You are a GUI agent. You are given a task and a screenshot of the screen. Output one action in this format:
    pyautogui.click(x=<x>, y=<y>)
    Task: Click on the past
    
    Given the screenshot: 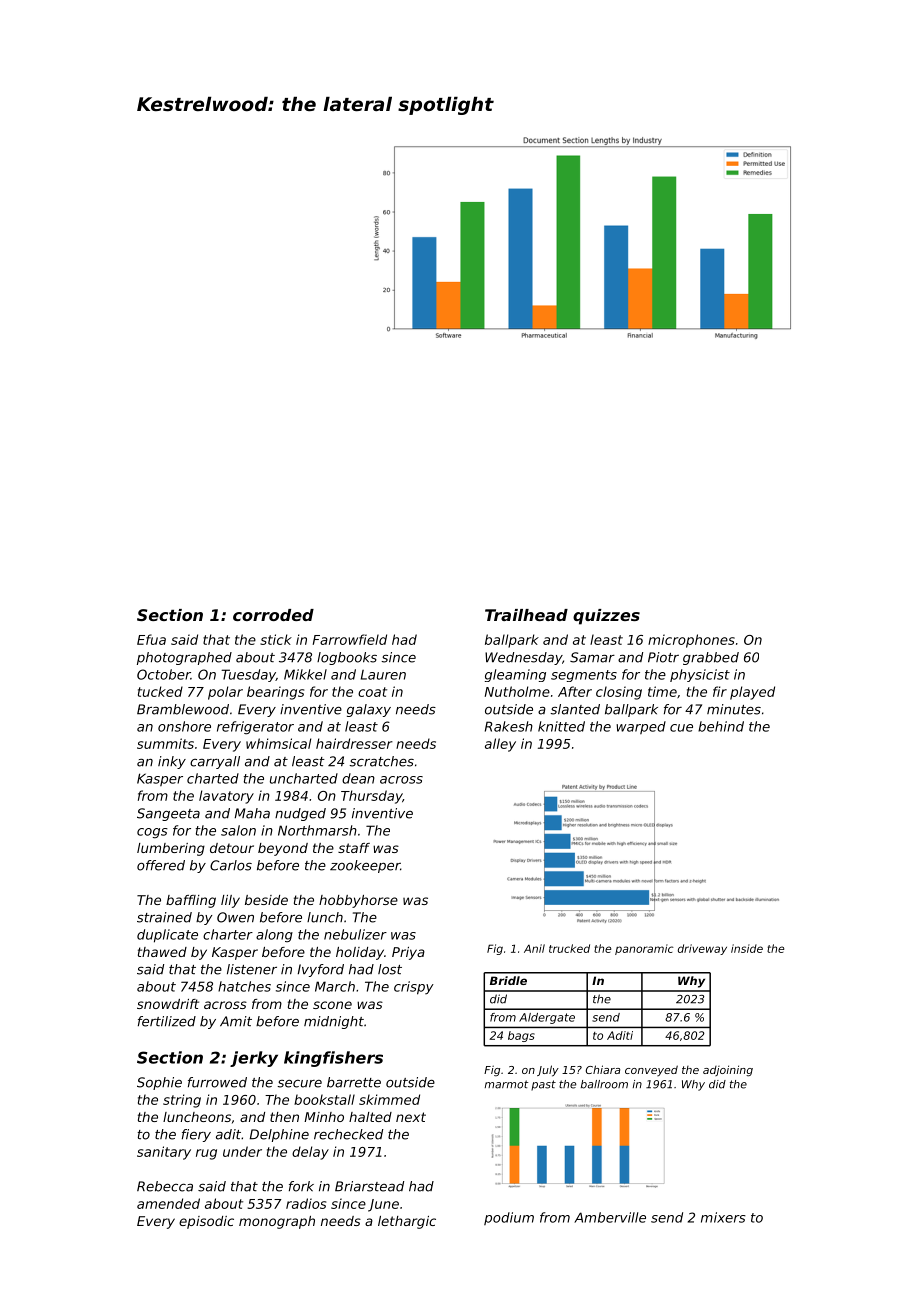 What is the action you would take?
    pyautogui.click(x=543, y=1085)
